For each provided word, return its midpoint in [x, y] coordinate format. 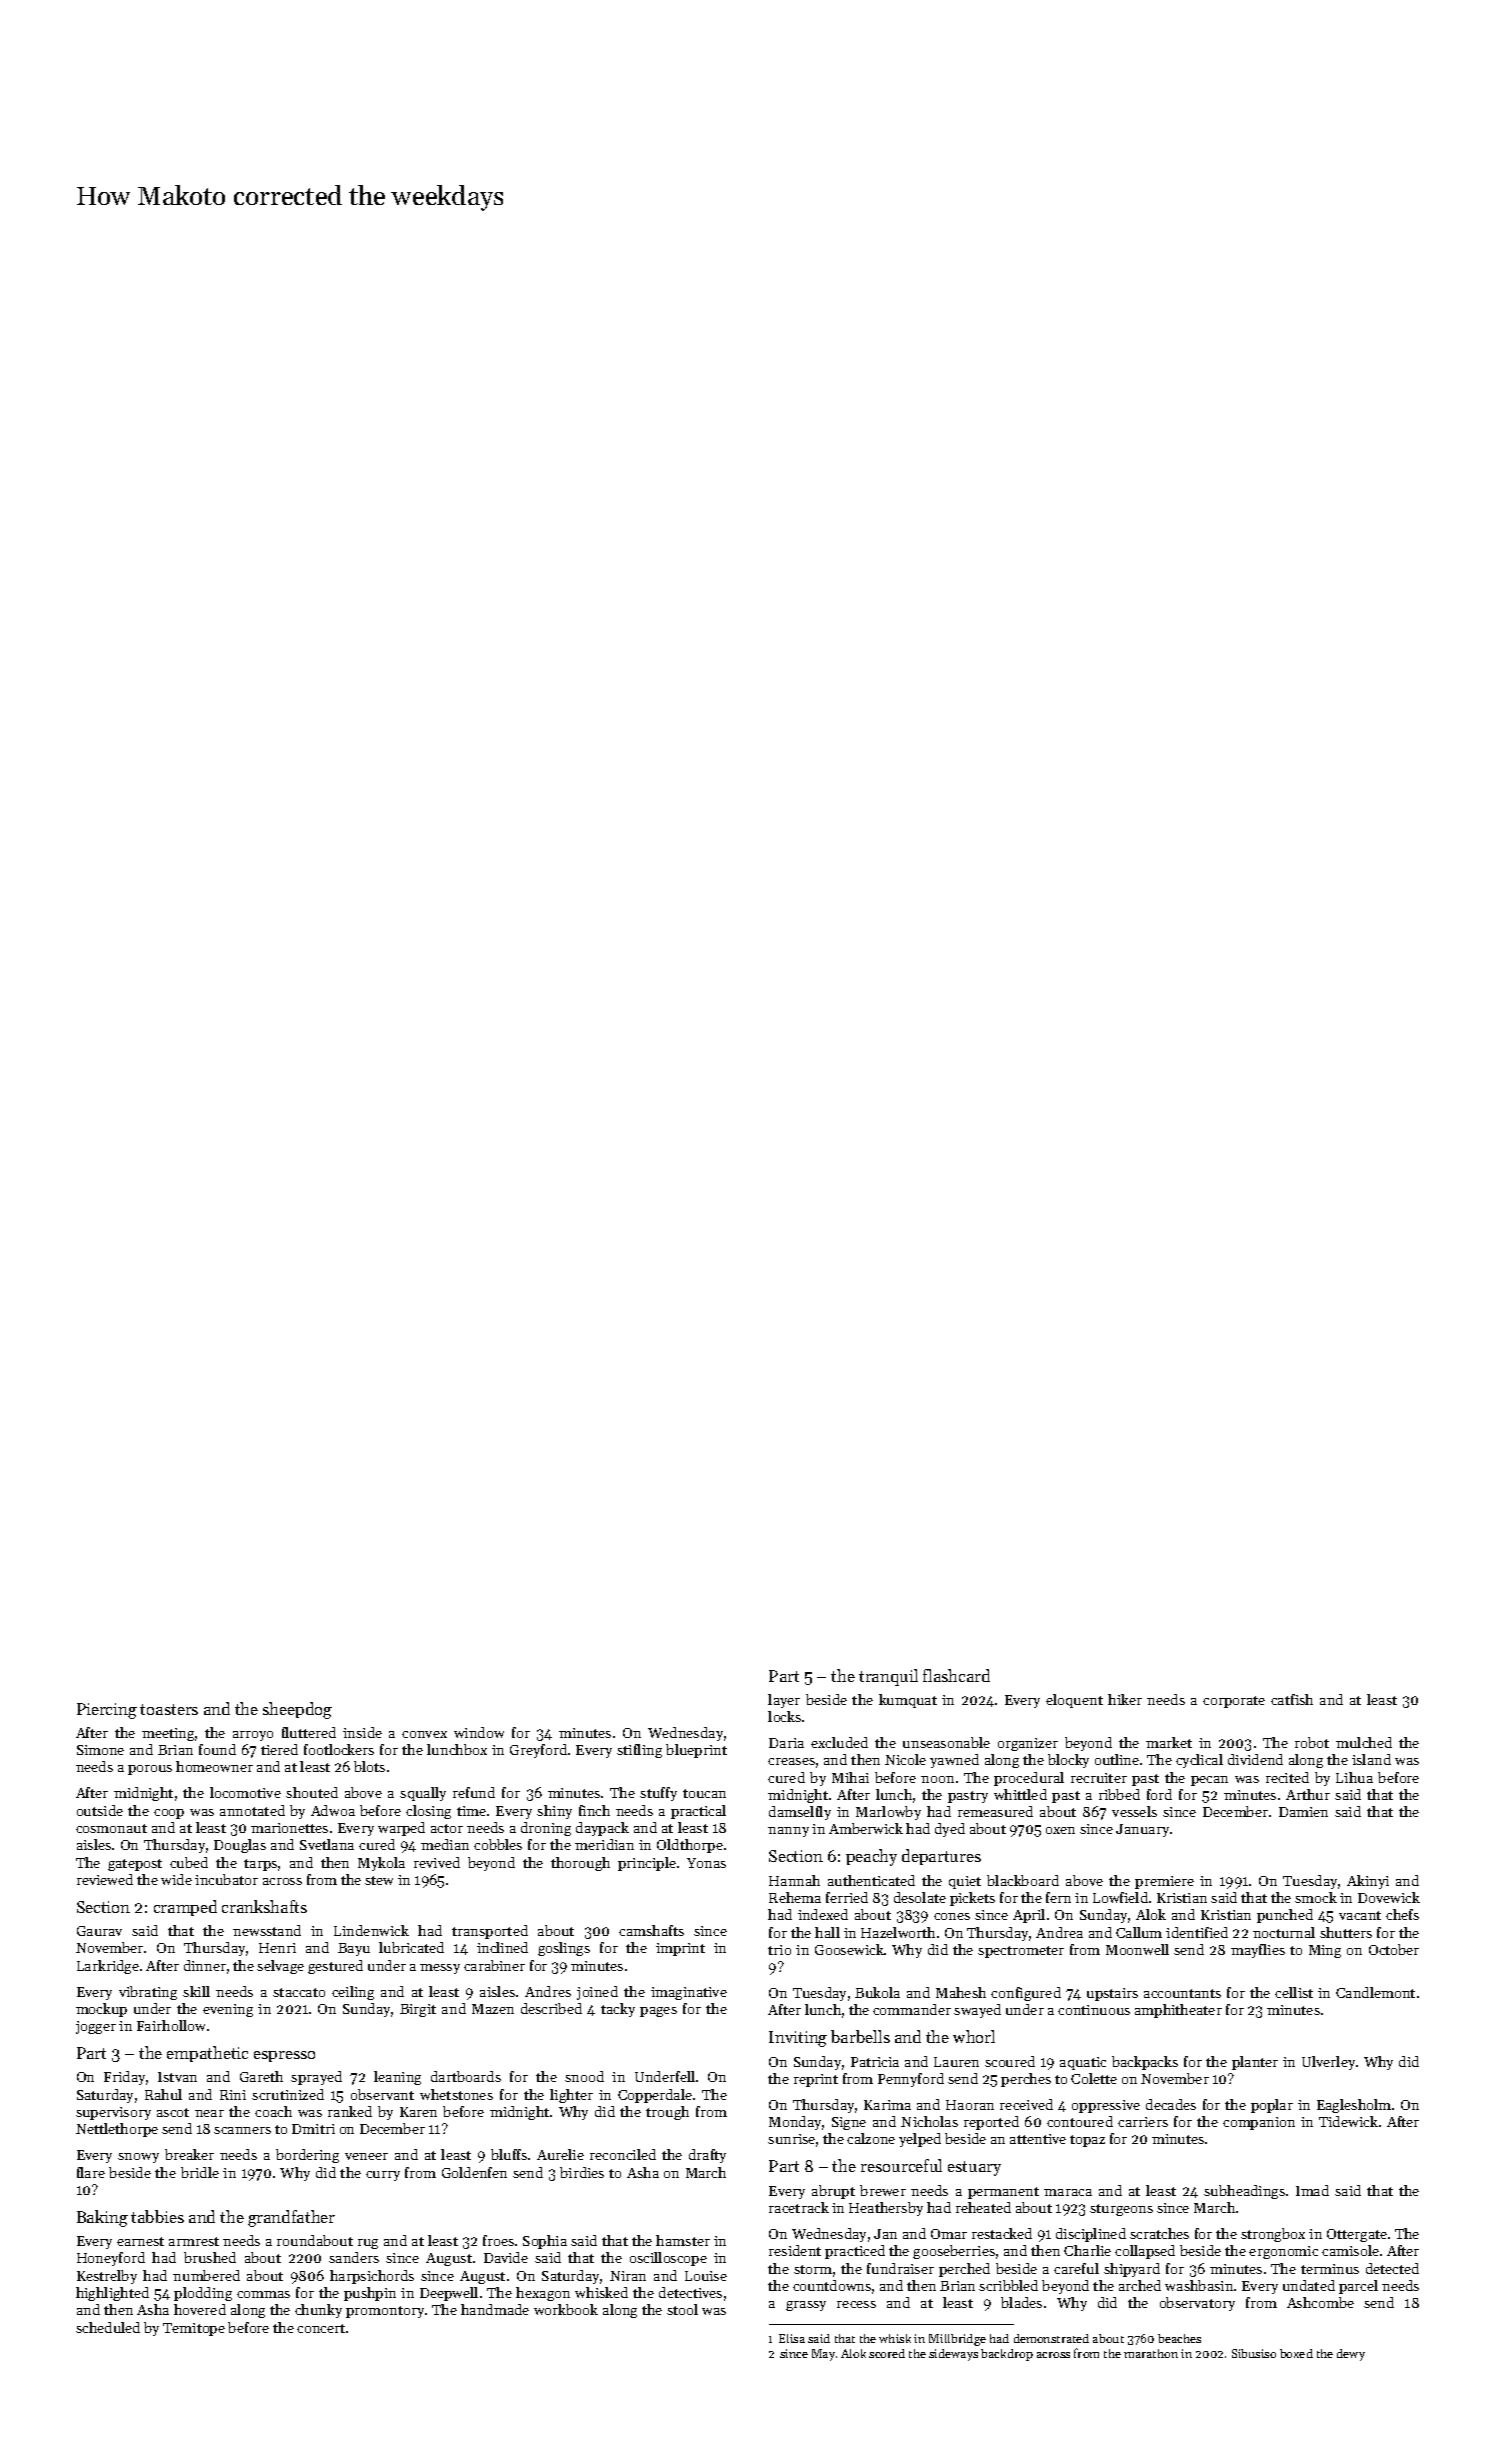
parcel [1358, 2287]
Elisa [792, 2338]
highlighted [112, 2294]
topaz [1087, 2141]
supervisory [113, 2113]
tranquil [888, 1677]
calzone [871, 2138]
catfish [1292, 1699]
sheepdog [297, 1710]
